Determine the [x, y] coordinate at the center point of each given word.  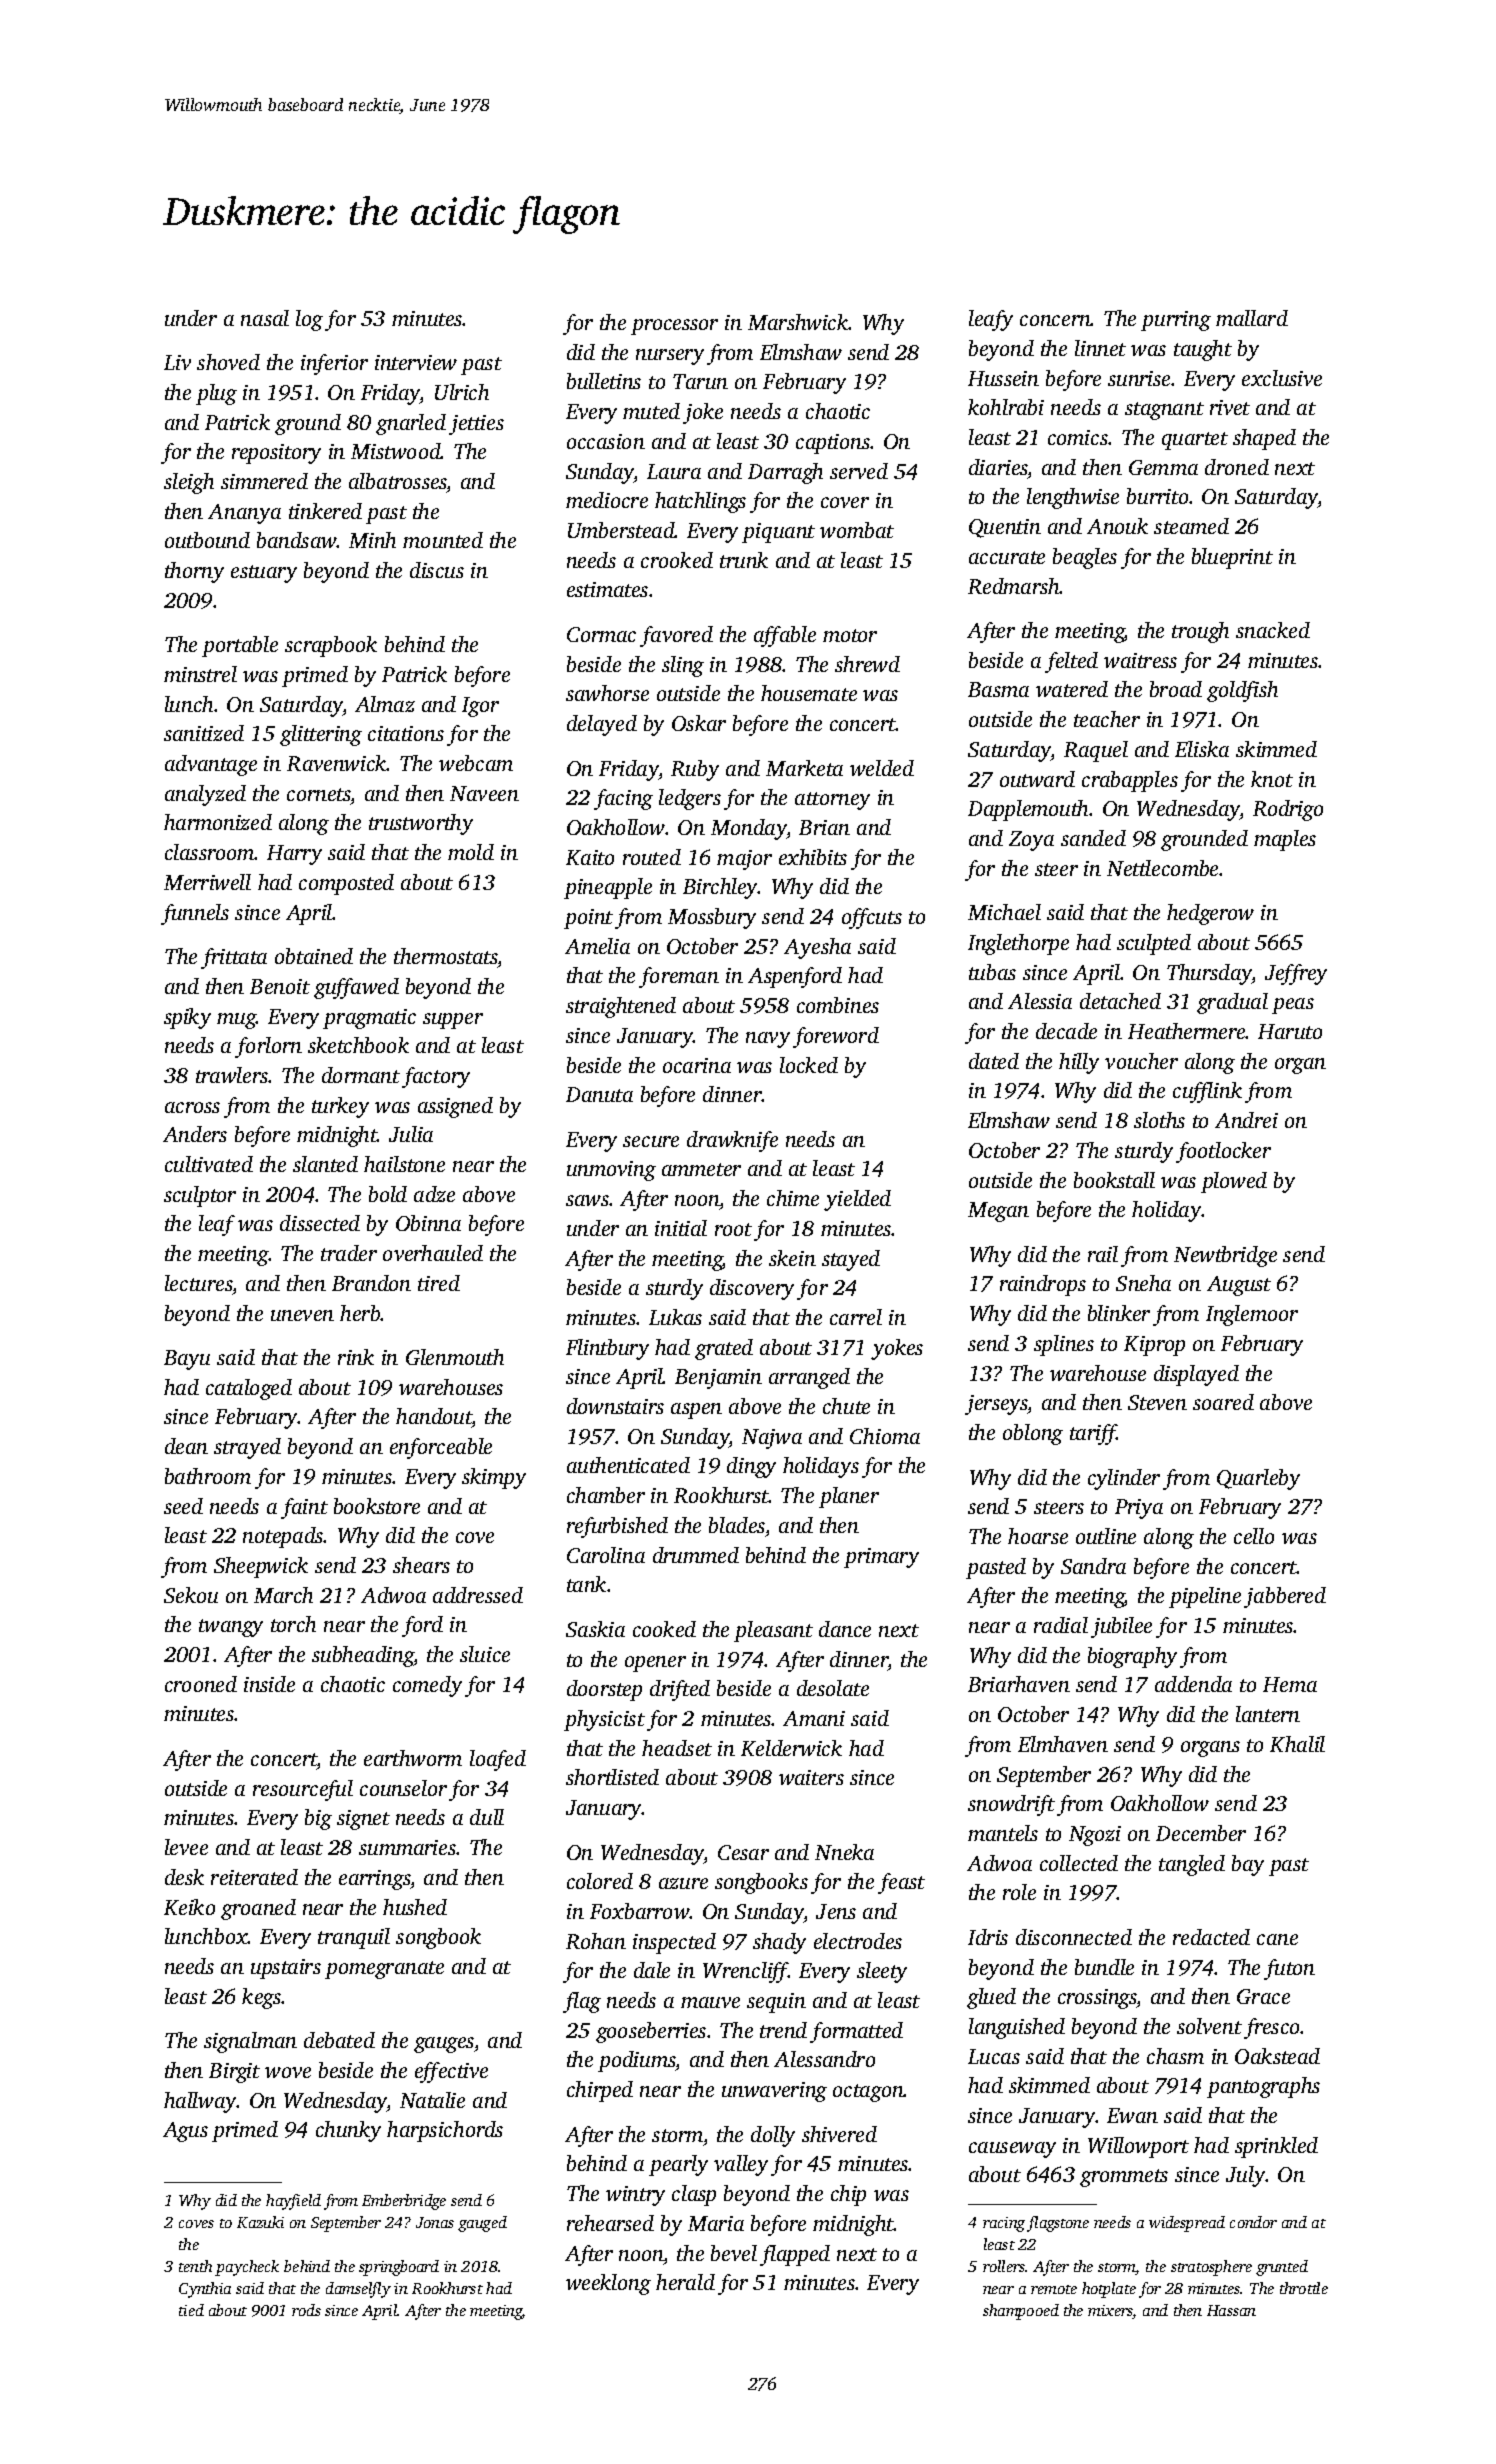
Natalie [432, 2100]
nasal [265, 318]
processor [674, 327]
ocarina [697, 1065]
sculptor [200, 1196]
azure [683, 1883]
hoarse [1038, 1536]
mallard [1252, 318]
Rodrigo [1288, 810]
